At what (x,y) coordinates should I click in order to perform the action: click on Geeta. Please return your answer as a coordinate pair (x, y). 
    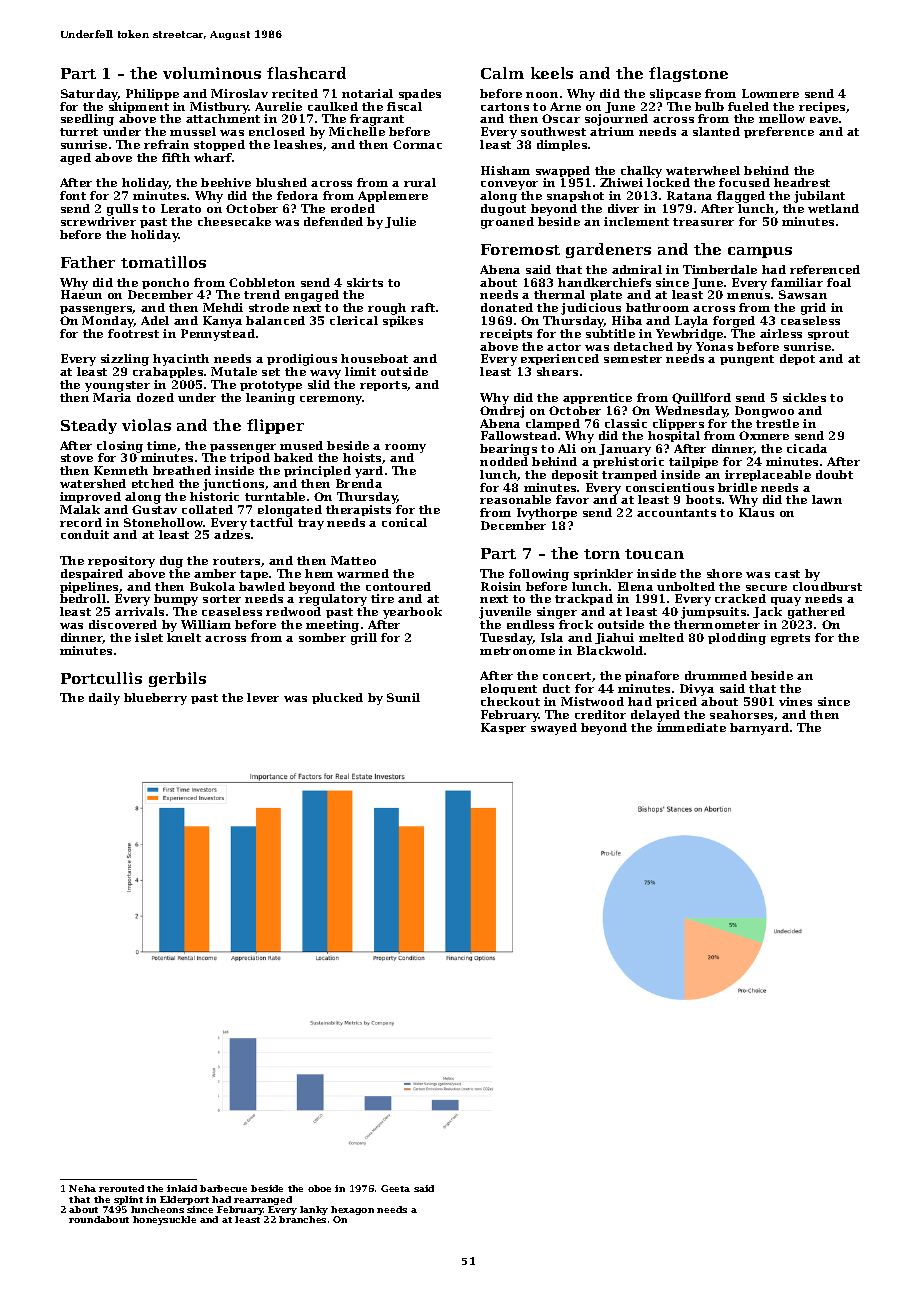
    Looking at the image, I should click on (395, 1188).
